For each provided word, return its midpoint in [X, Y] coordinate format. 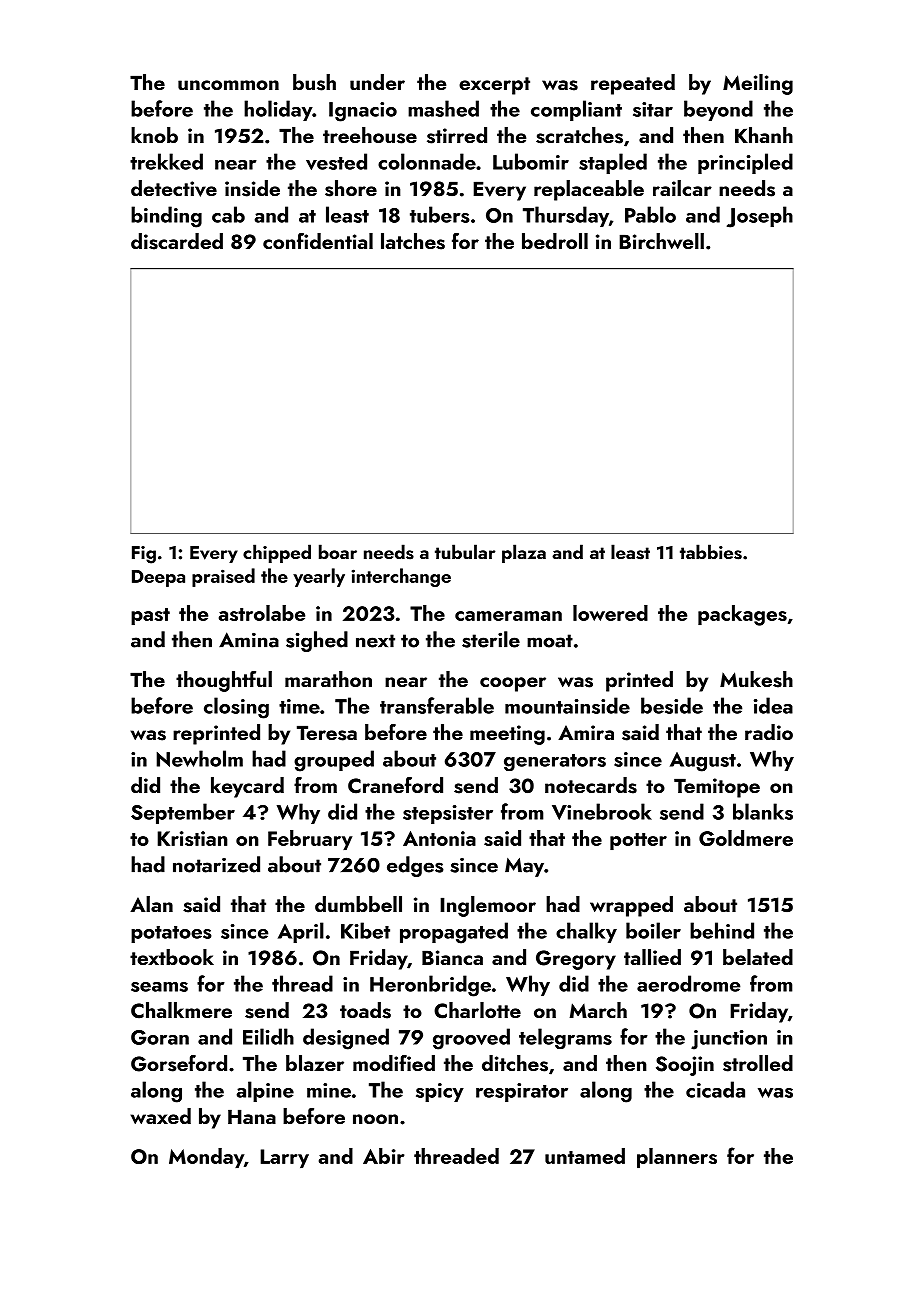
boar [338, 551]
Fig [144, 555]
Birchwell [661, 241]
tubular [465, 551]
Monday [206, 1158]
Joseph [760, 217]
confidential [318, 241]
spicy [440, 1092]
